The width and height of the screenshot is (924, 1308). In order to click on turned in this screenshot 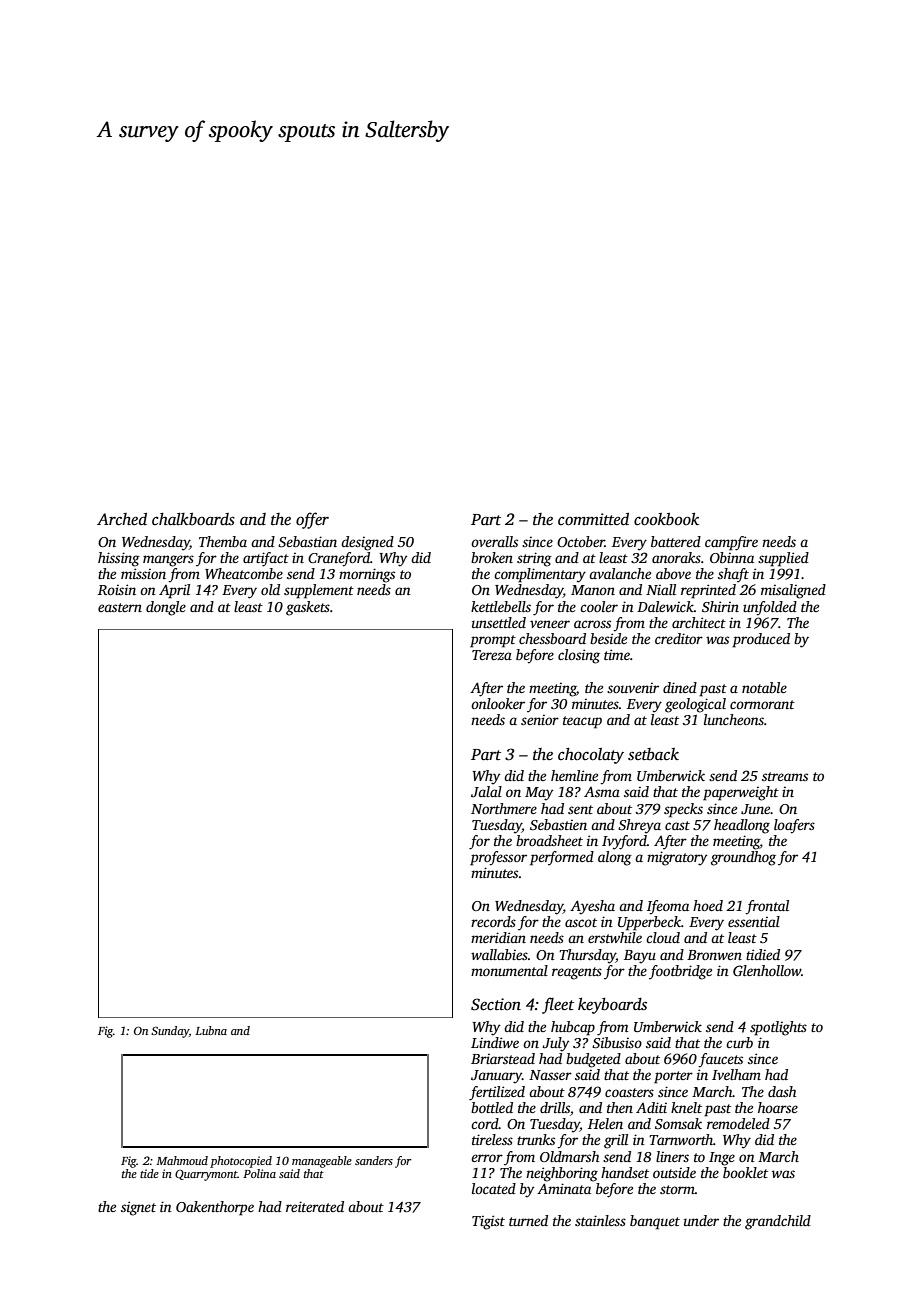, I will do `click(528, 1220)`.
